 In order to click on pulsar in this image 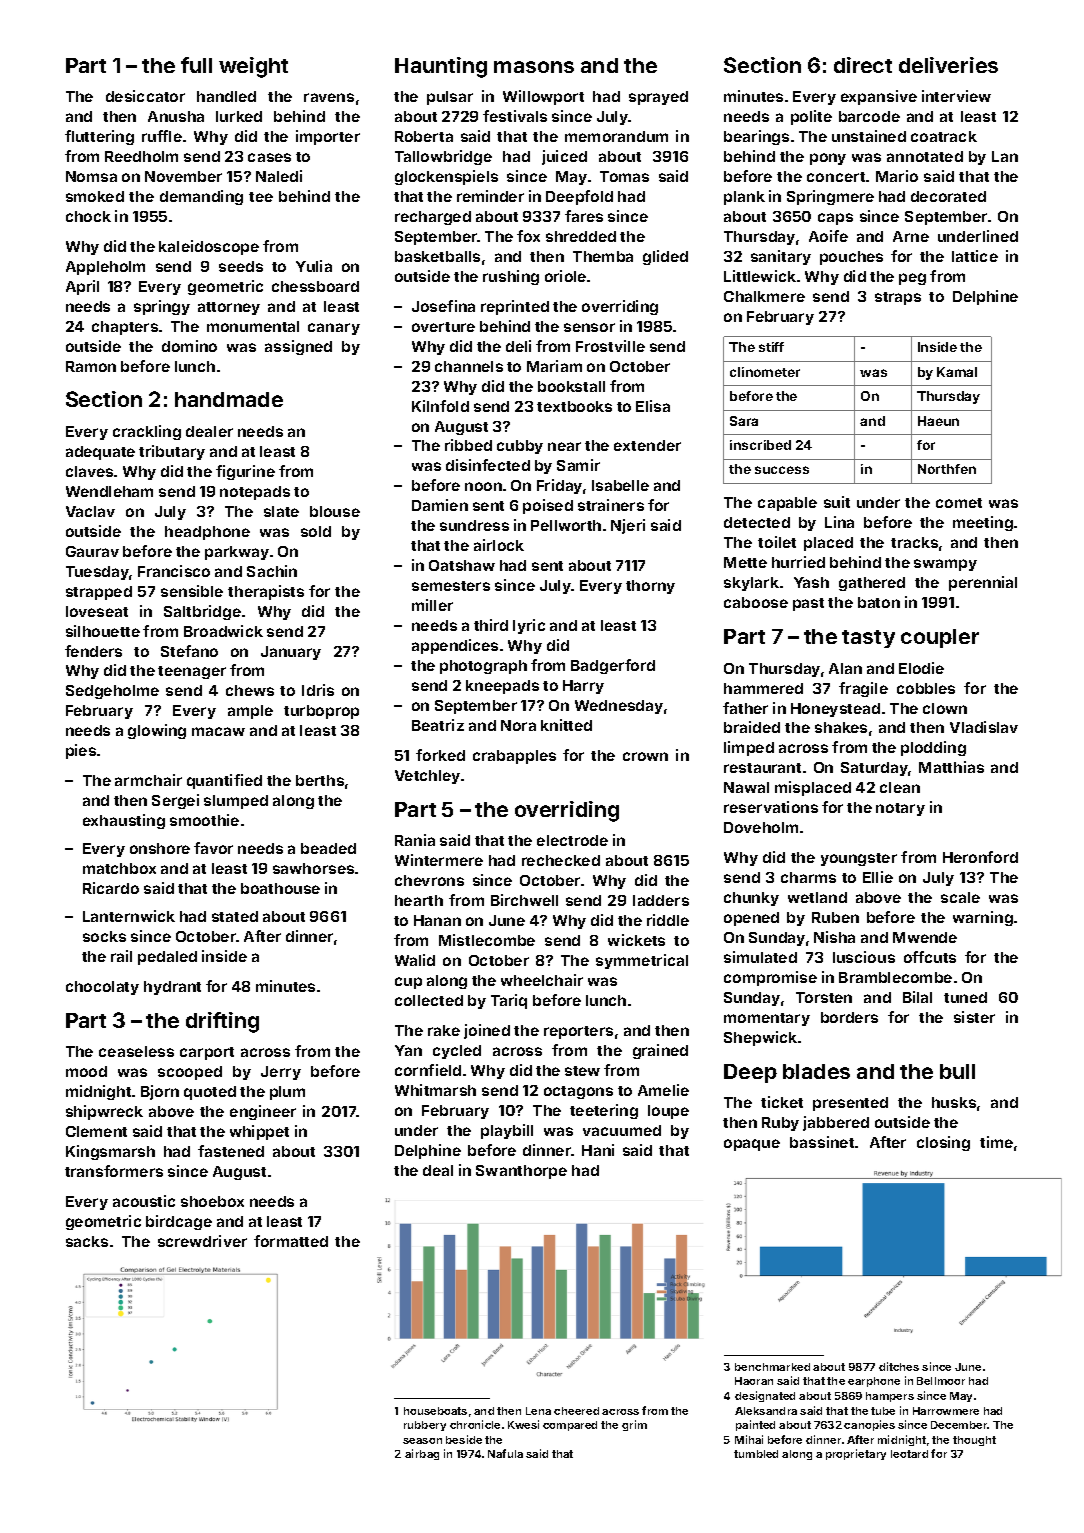, I will do `click(450, 98)`.
